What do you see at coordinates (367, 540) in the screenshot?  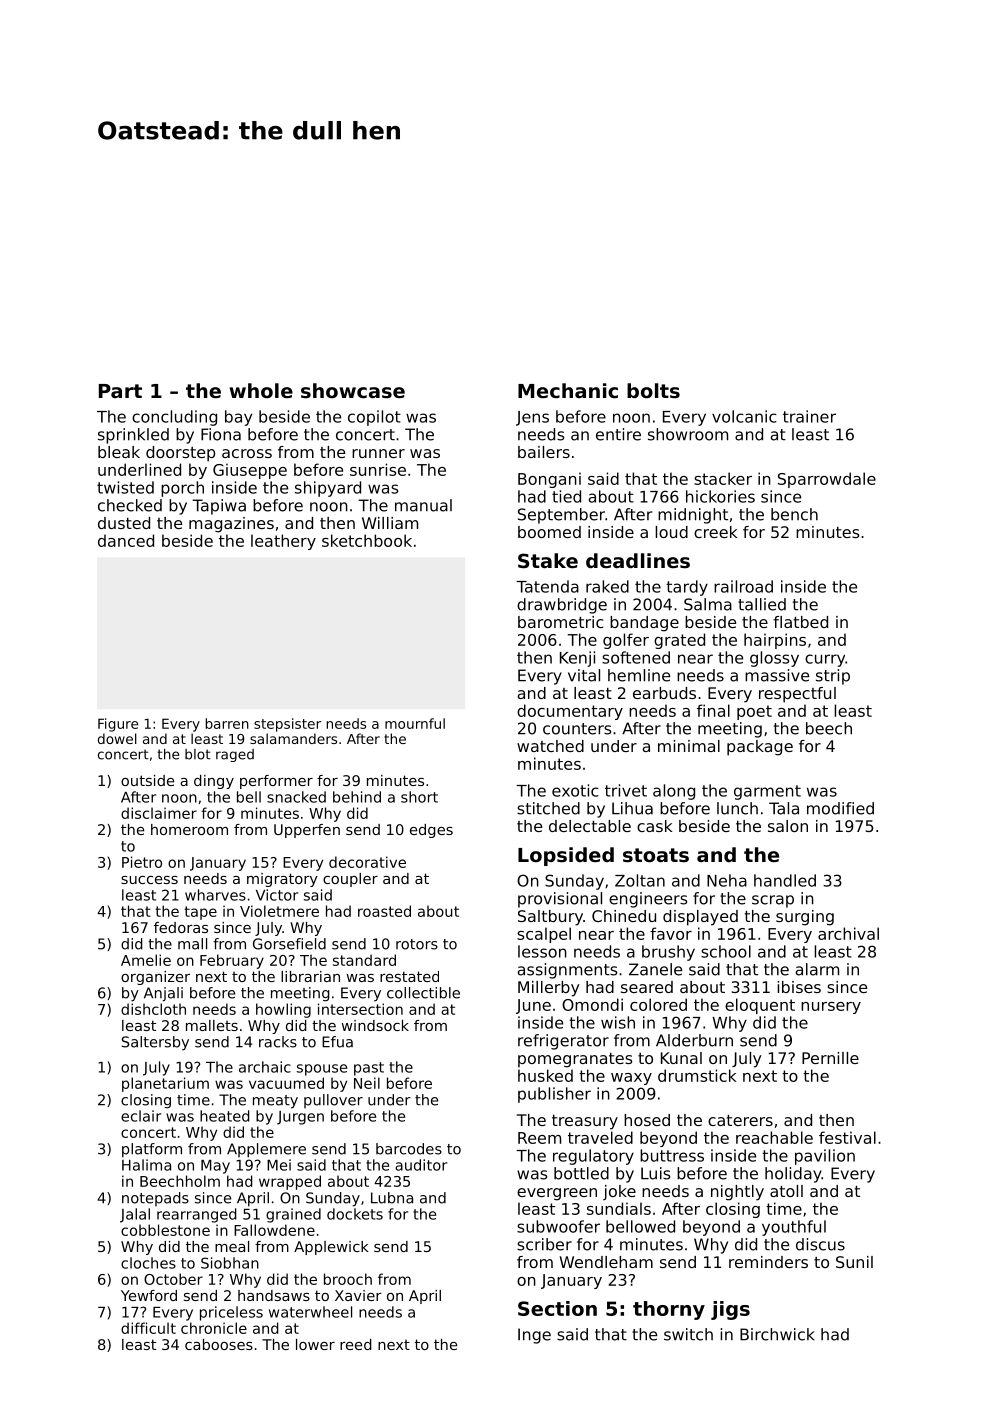 I see `sketchbook` at bounding box center [367, 540].
